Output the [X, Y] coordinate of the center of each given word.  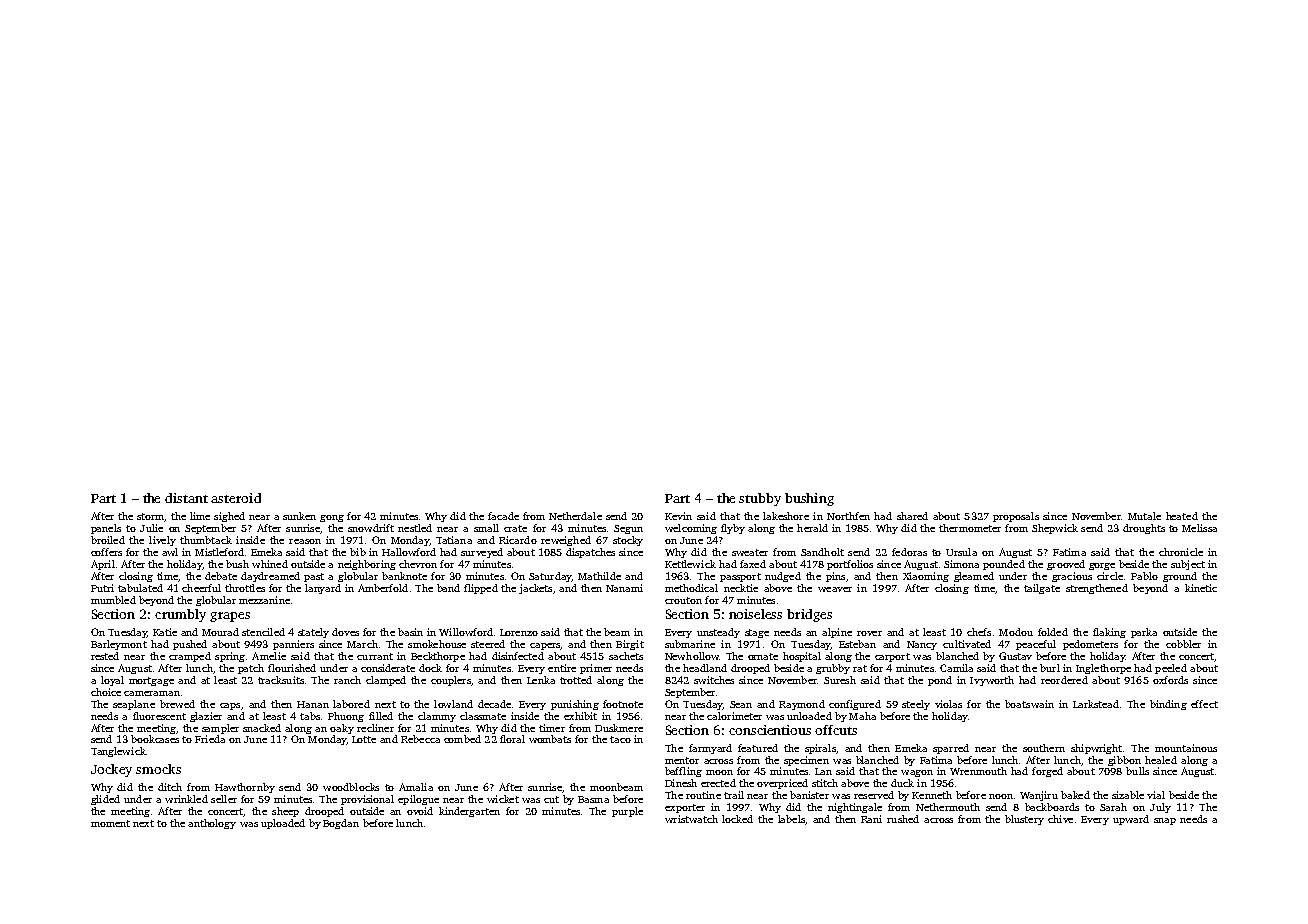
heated [1182, 516]
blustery [1024, 820]
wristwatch [691, 819]
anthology [212, 824]
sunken [299, 516]
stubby [760, 499]
